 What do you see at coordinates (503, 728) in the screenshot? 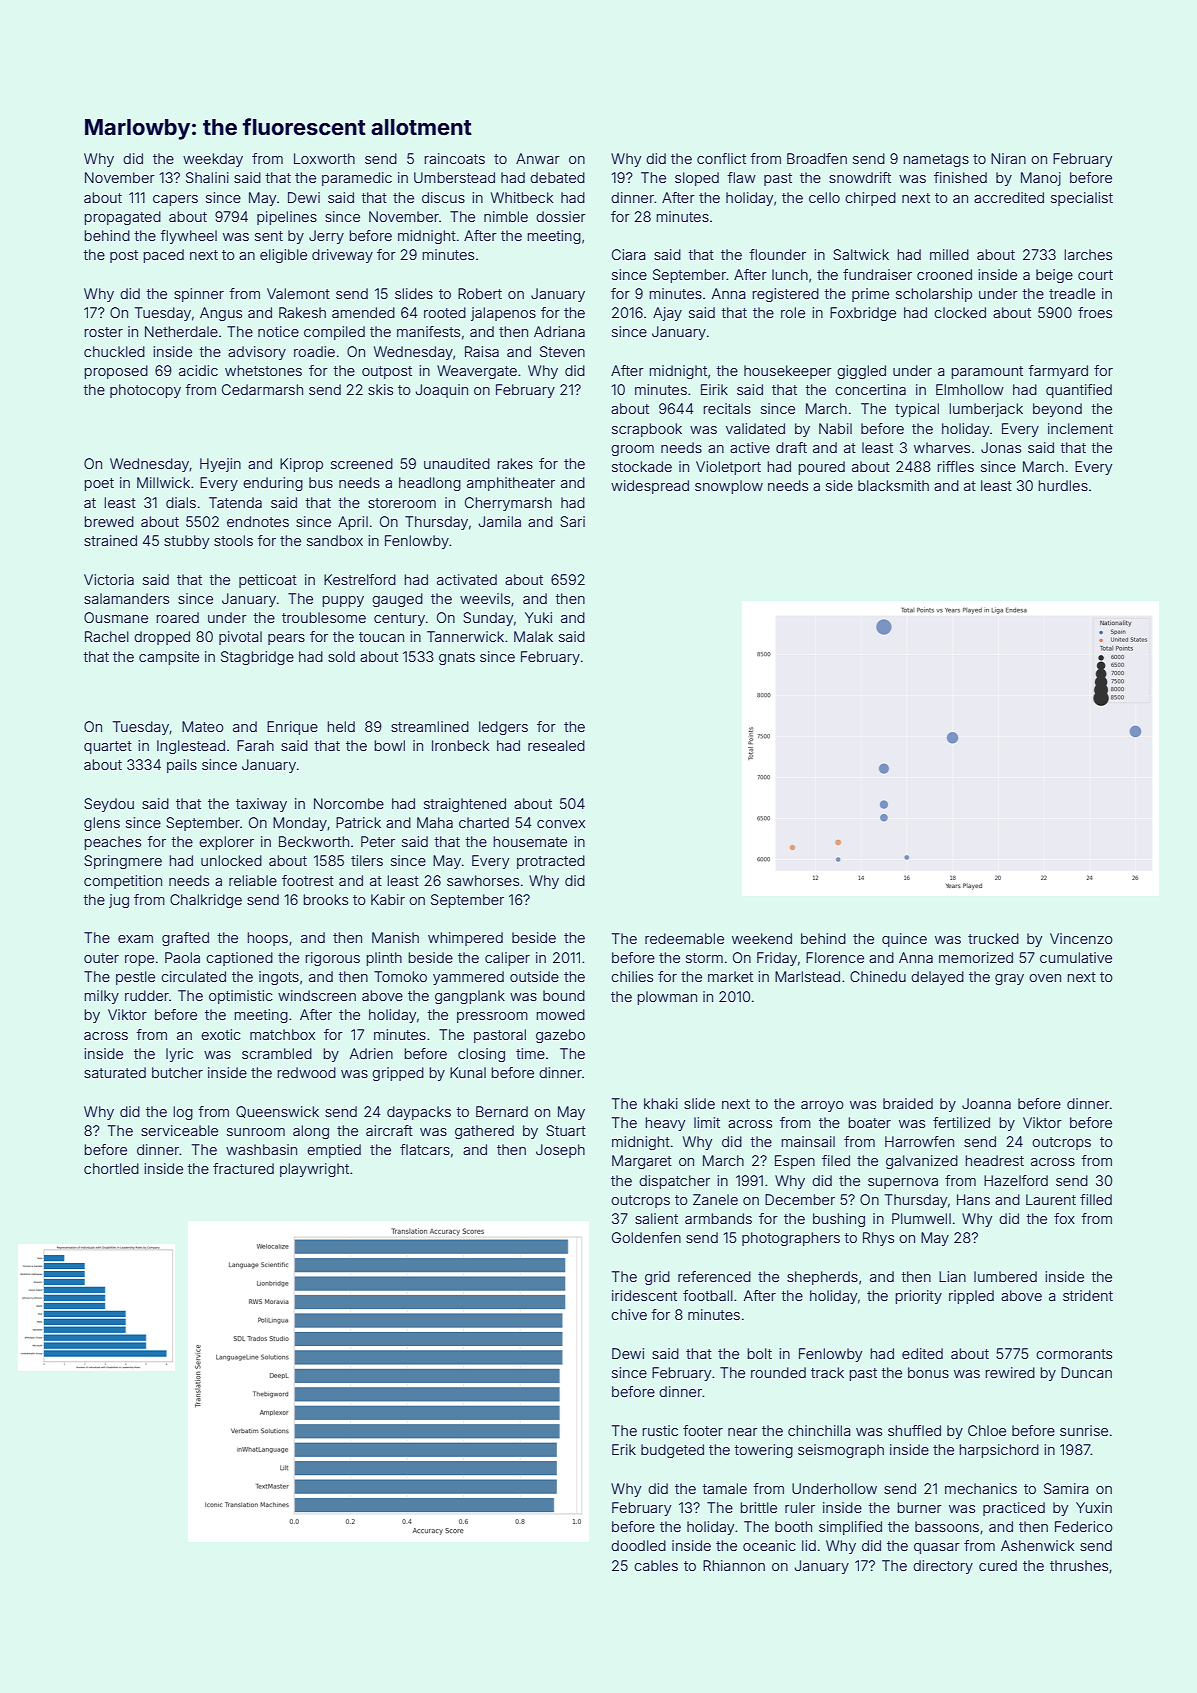
I see `ledgers` at bounding box center [503, 728].
